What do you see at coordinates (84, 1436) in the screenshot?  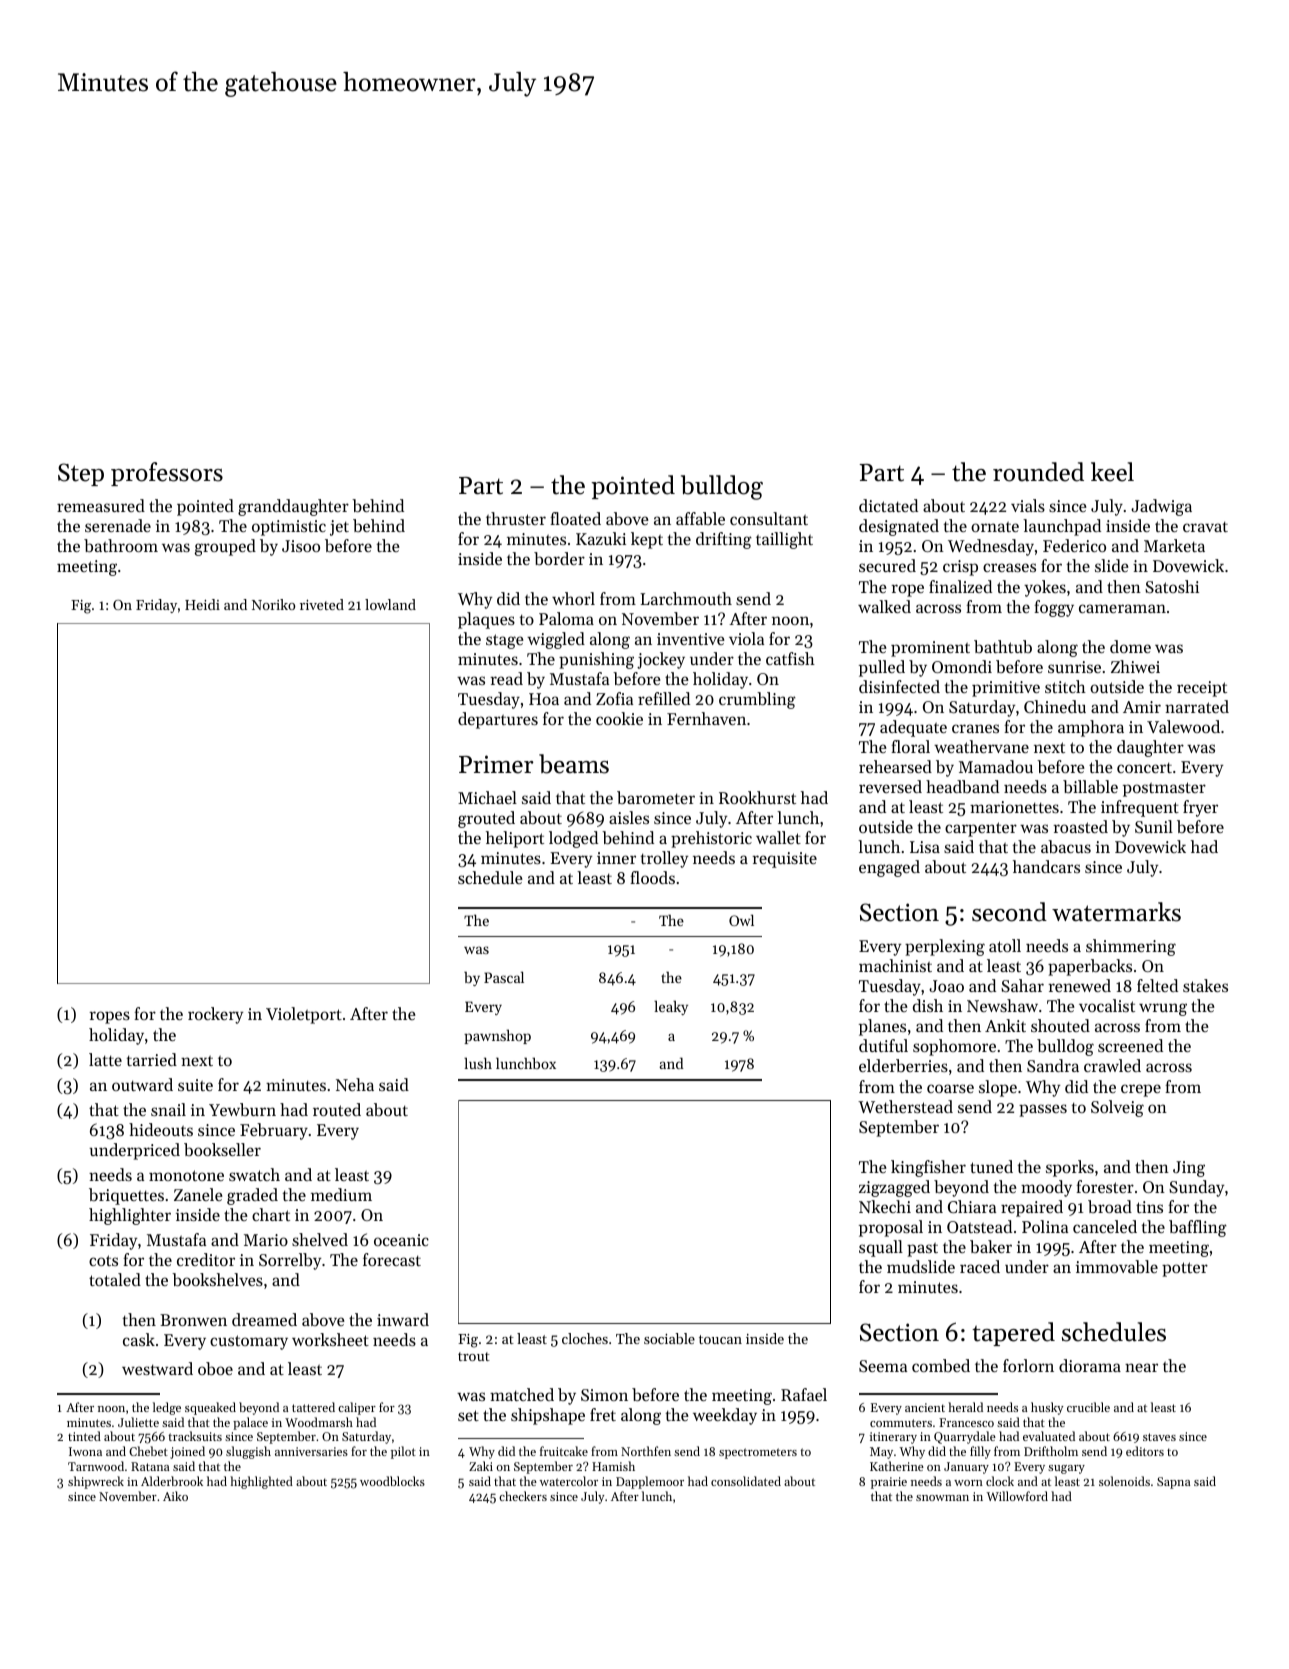 I see `tinted` at bounding box center [84, 1436].
